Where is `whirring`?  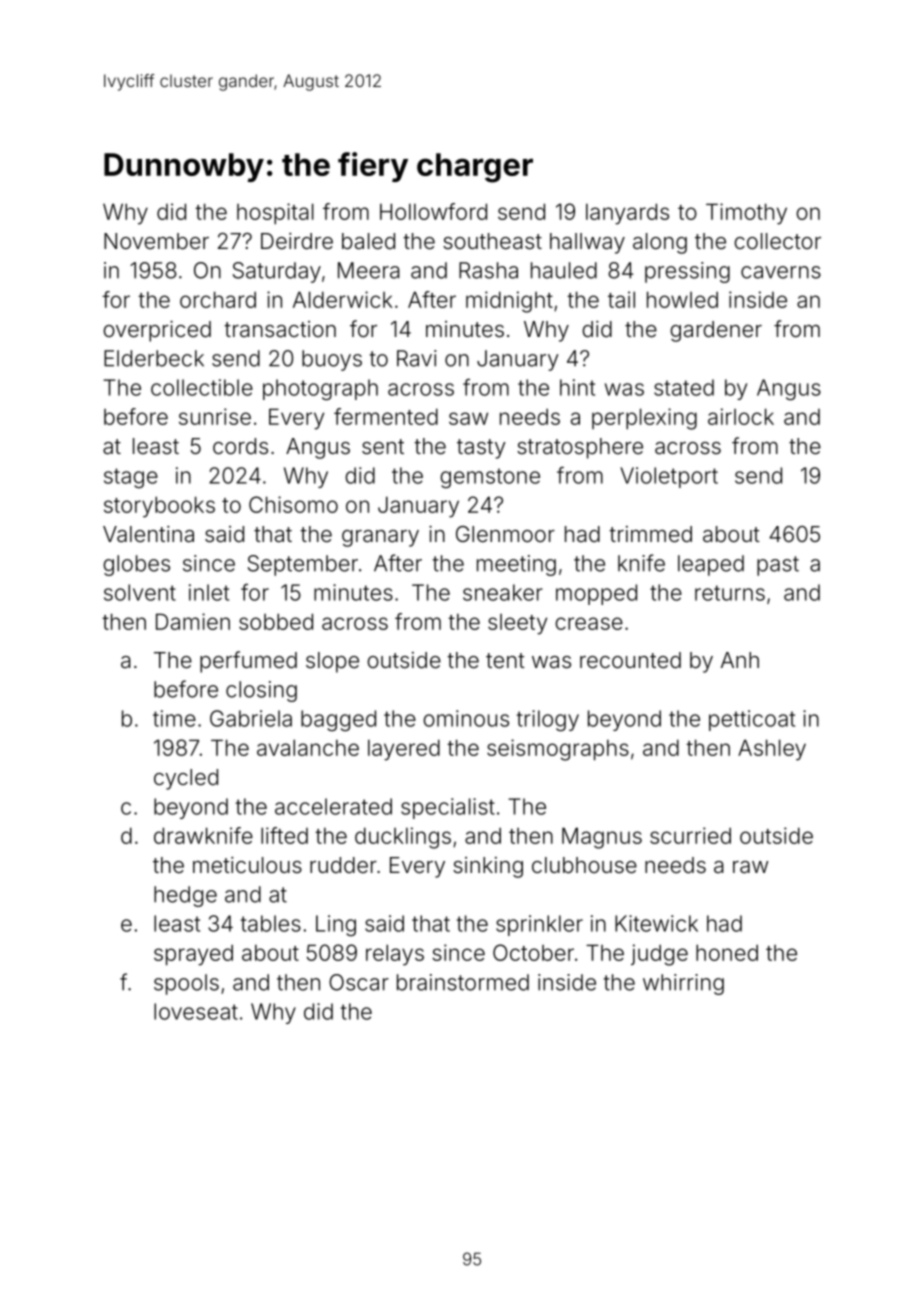 whirring is located at coordinates (683, 984).
